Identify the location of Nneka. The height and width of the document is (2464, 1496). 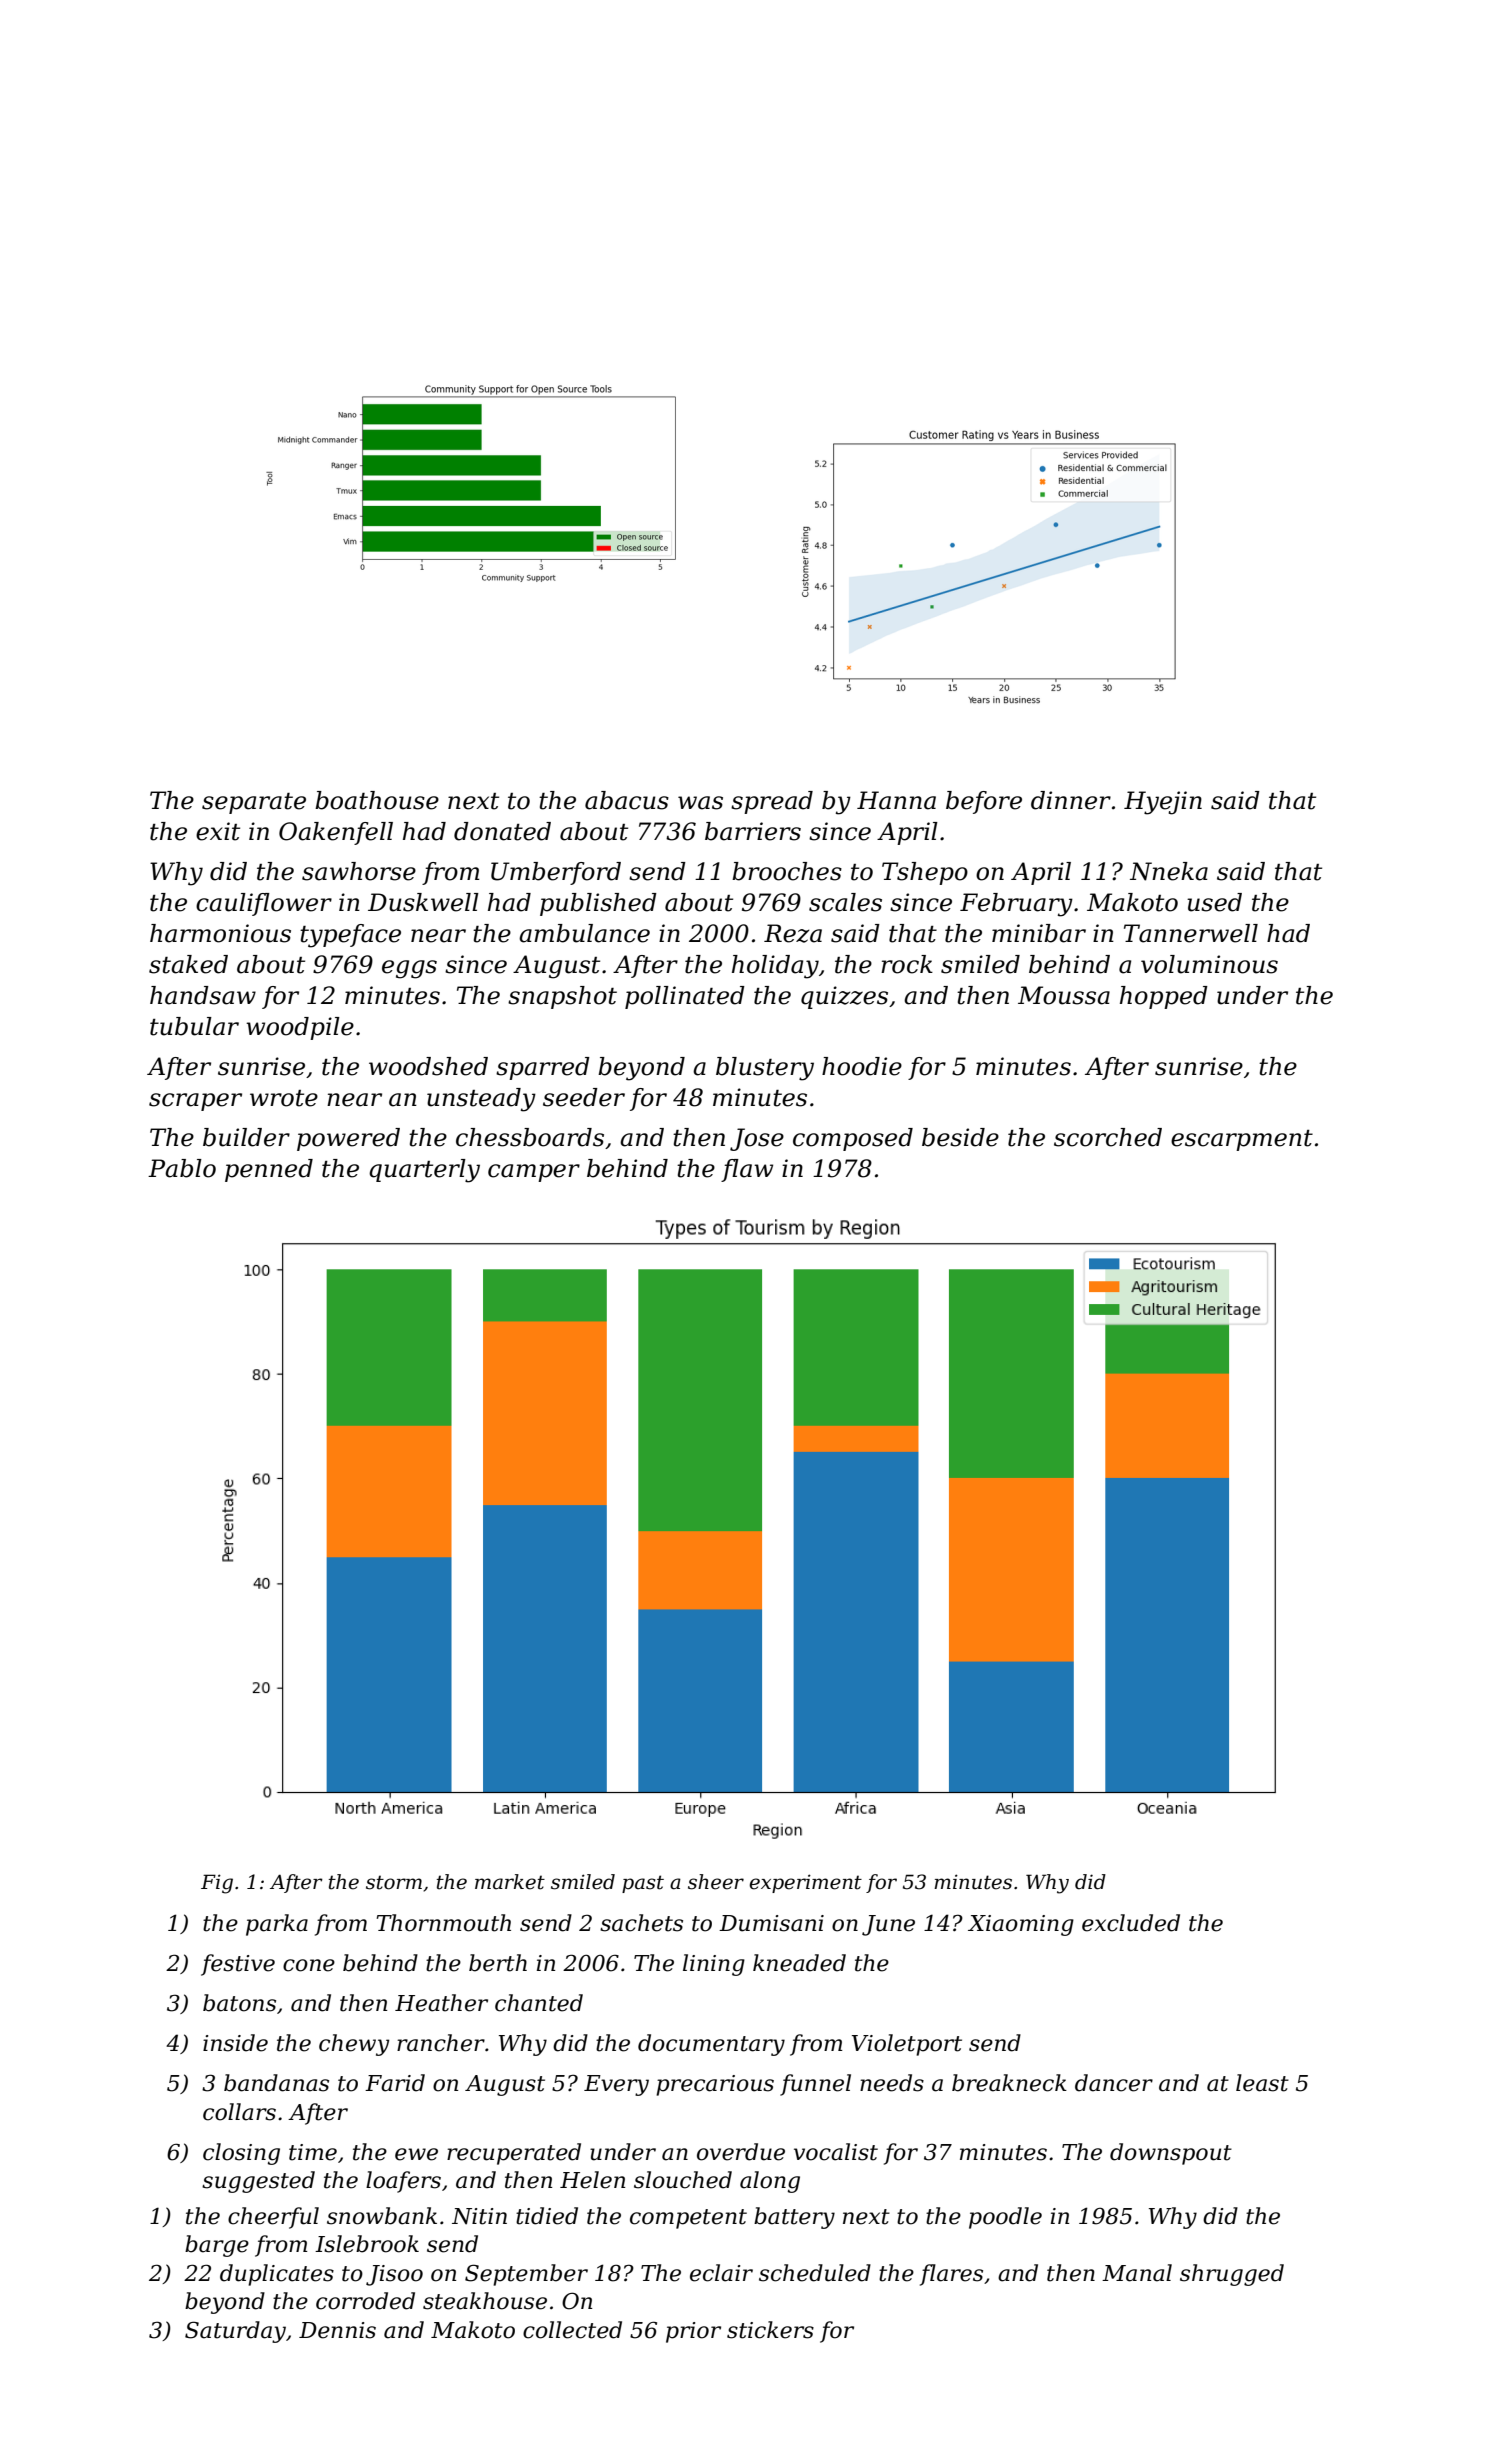
(1169, 871).
